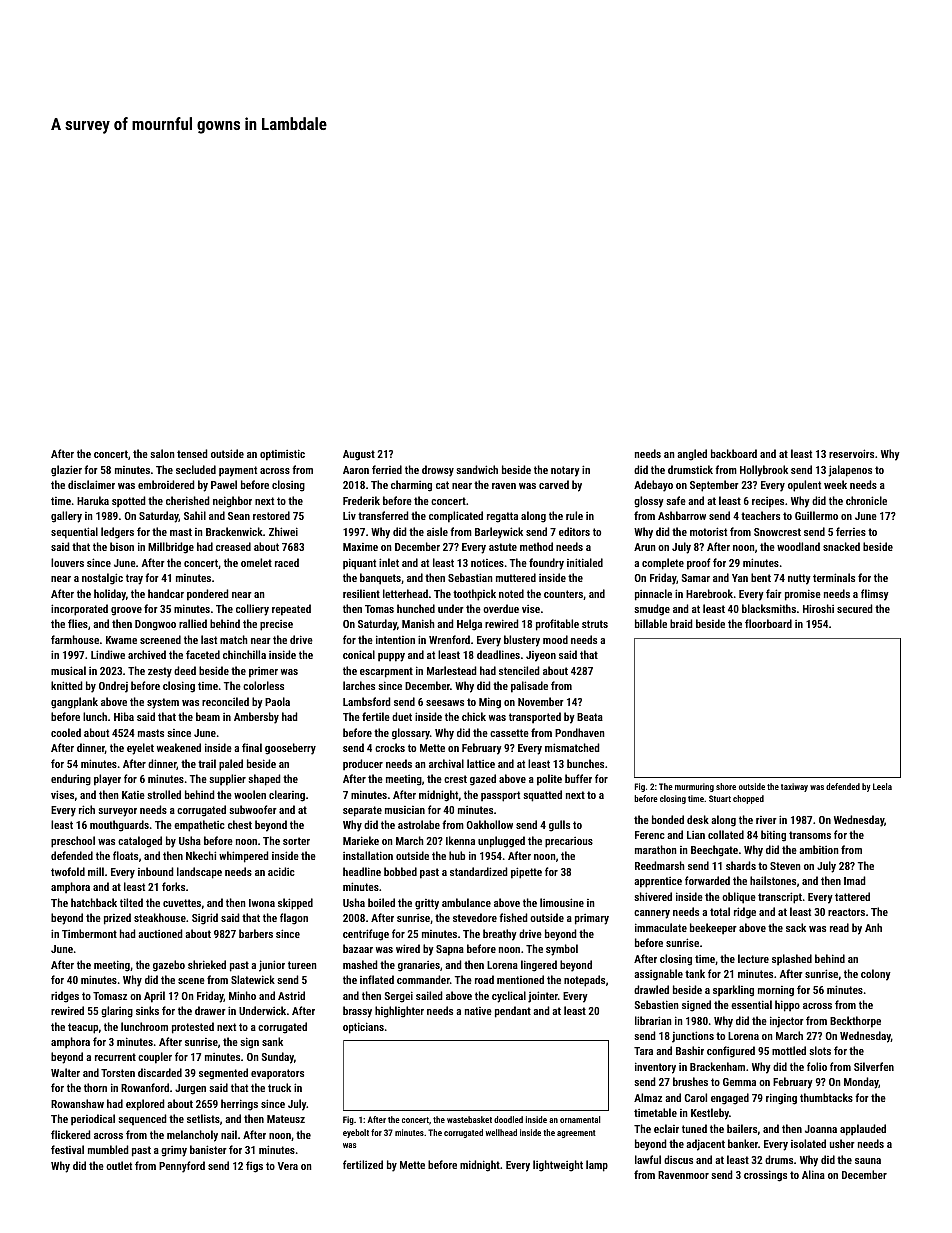  I want to click on native, so click(478, 1011).
